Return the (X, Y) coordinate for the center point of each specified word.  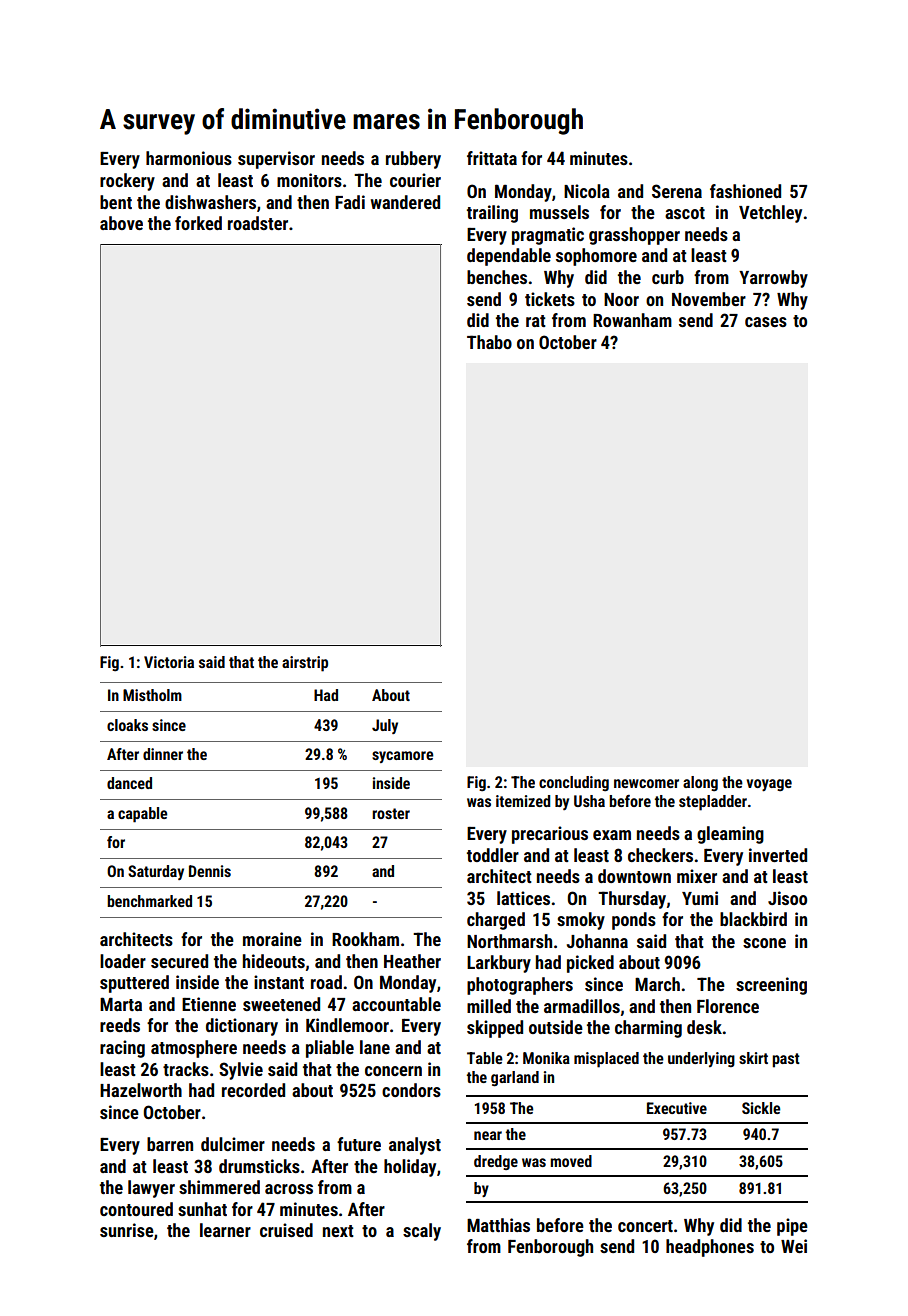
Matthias (498, 1225)
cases (766, 322)
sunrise (127, 1230)
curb (668, 277)
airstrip (305, 664)
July (385, 726)
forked (198, 223)
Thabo (489, 342)
